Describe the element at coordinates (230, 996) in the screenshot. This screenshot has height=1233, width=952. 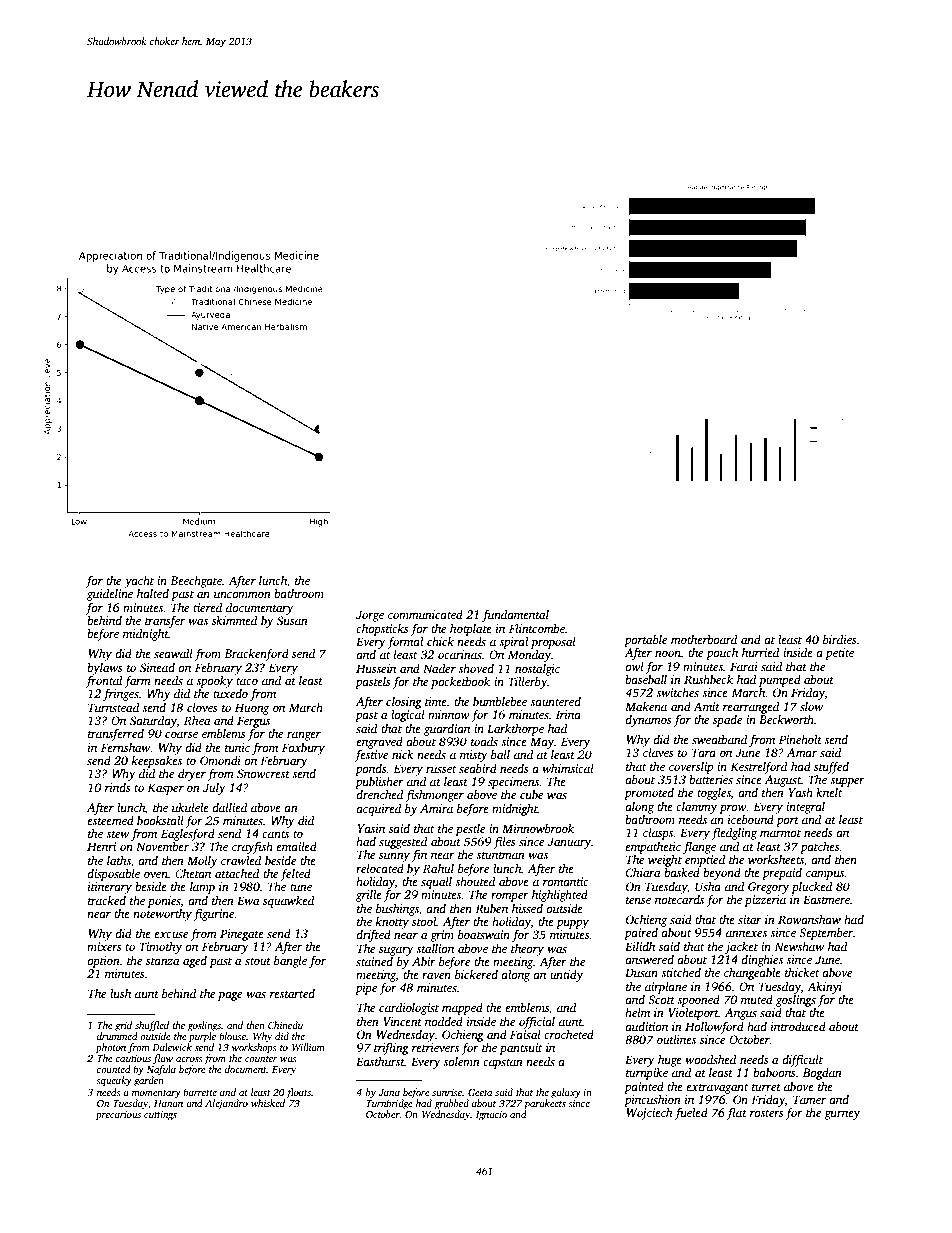
I see `page` at that location.
